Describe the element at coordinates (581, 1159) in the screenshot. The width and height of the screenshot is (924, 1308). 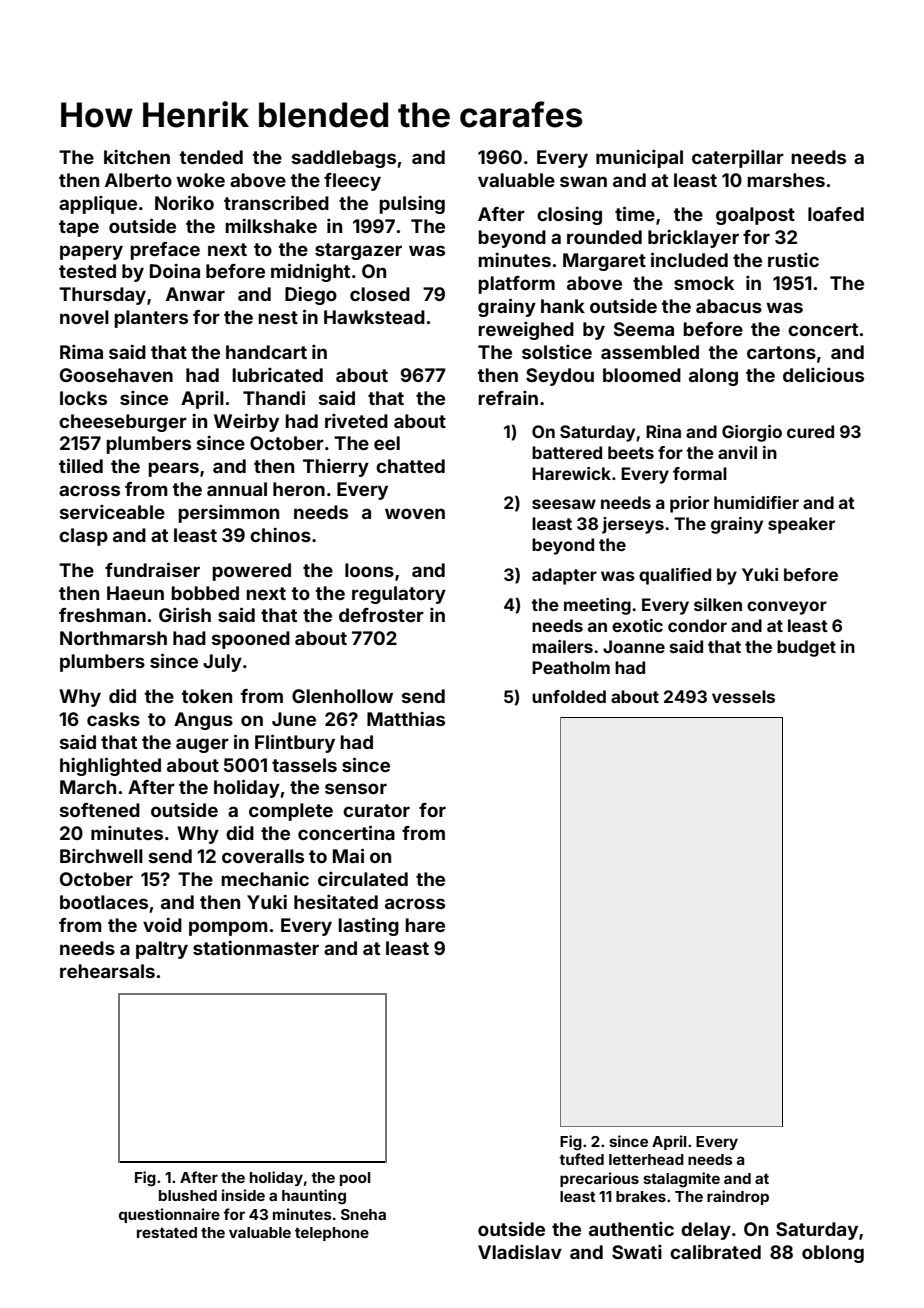
I see `tufted` at that location.
